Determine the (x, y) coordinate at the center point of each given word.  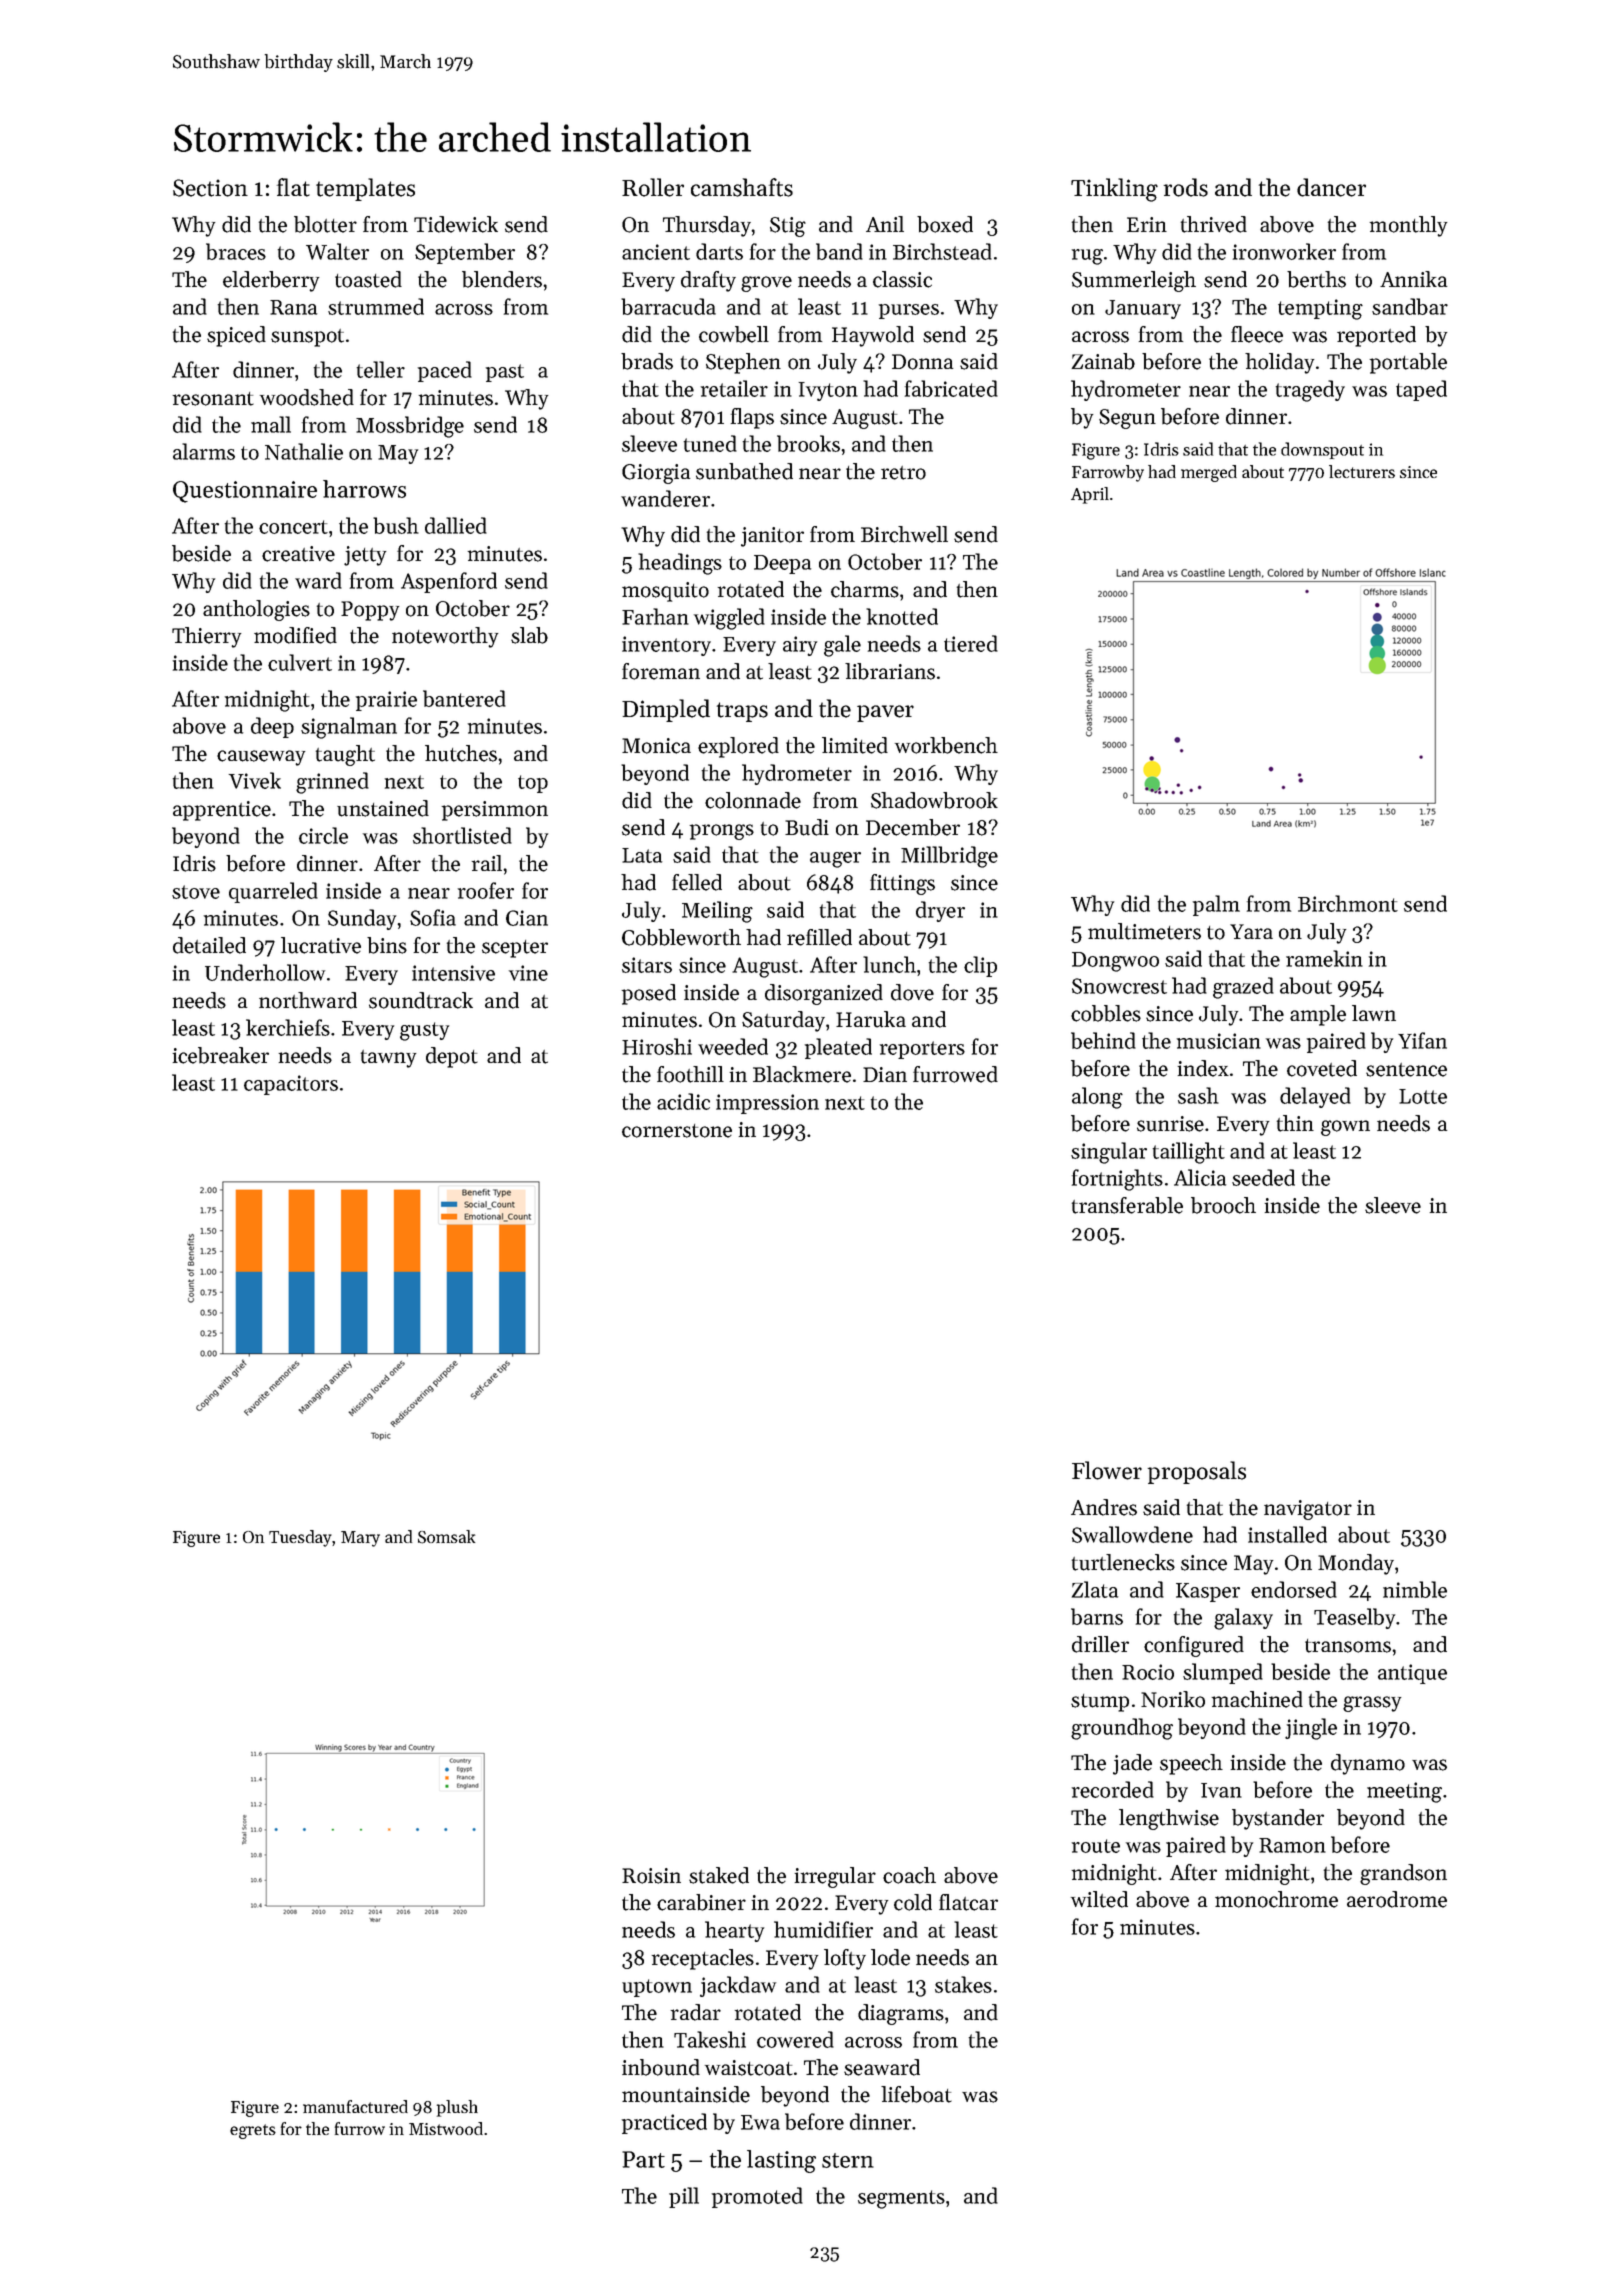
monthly (1408, 226)
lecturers (1362, 471)
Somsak (446, 1537)
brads (647, 361)
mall (271, 424)
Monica (656, 746)
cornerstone (677, 1131)
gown (1345, 1128)
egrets (253, 2131)
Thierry (206, 637)
